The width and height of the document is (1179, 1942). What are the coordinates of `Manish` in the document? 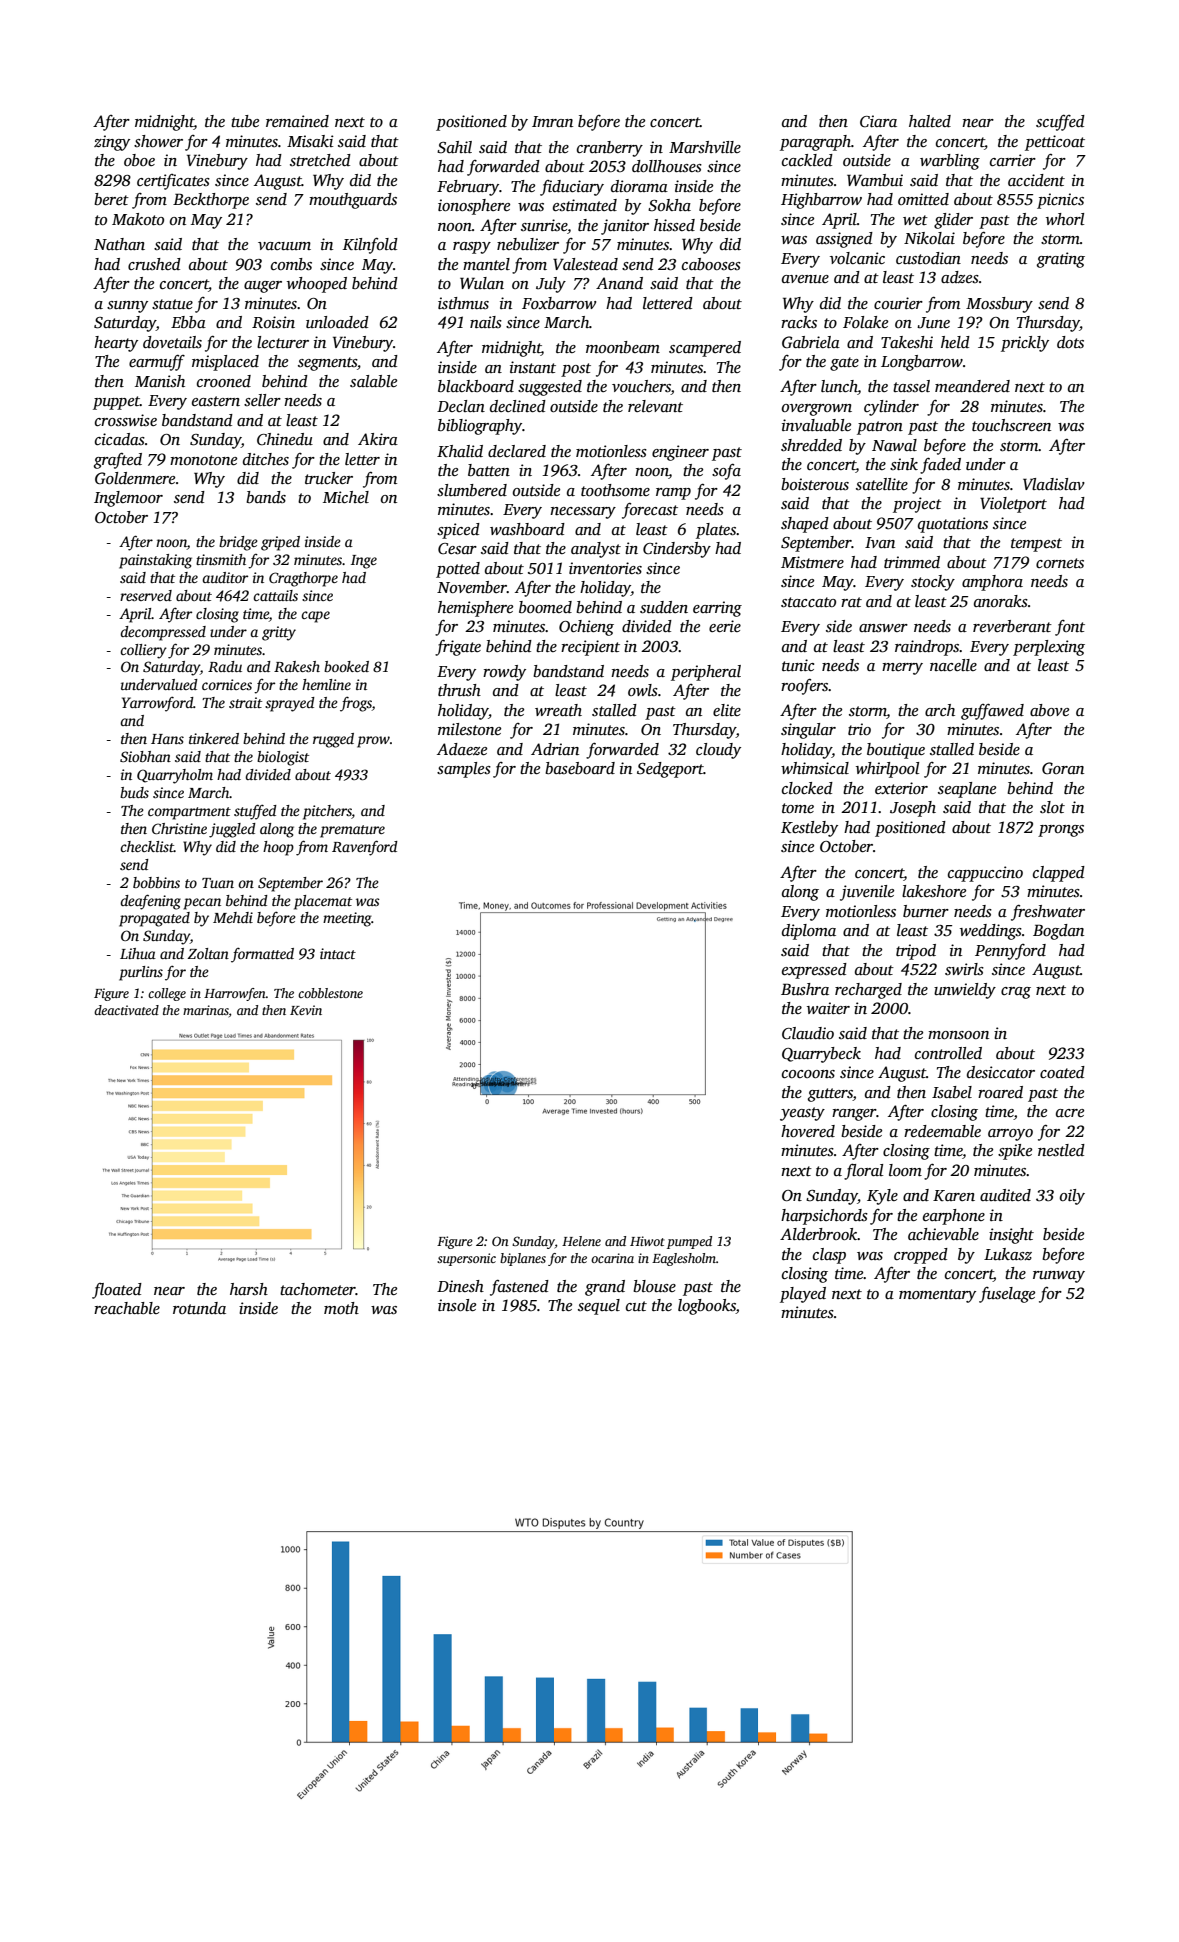 It's located at (160, 381).
